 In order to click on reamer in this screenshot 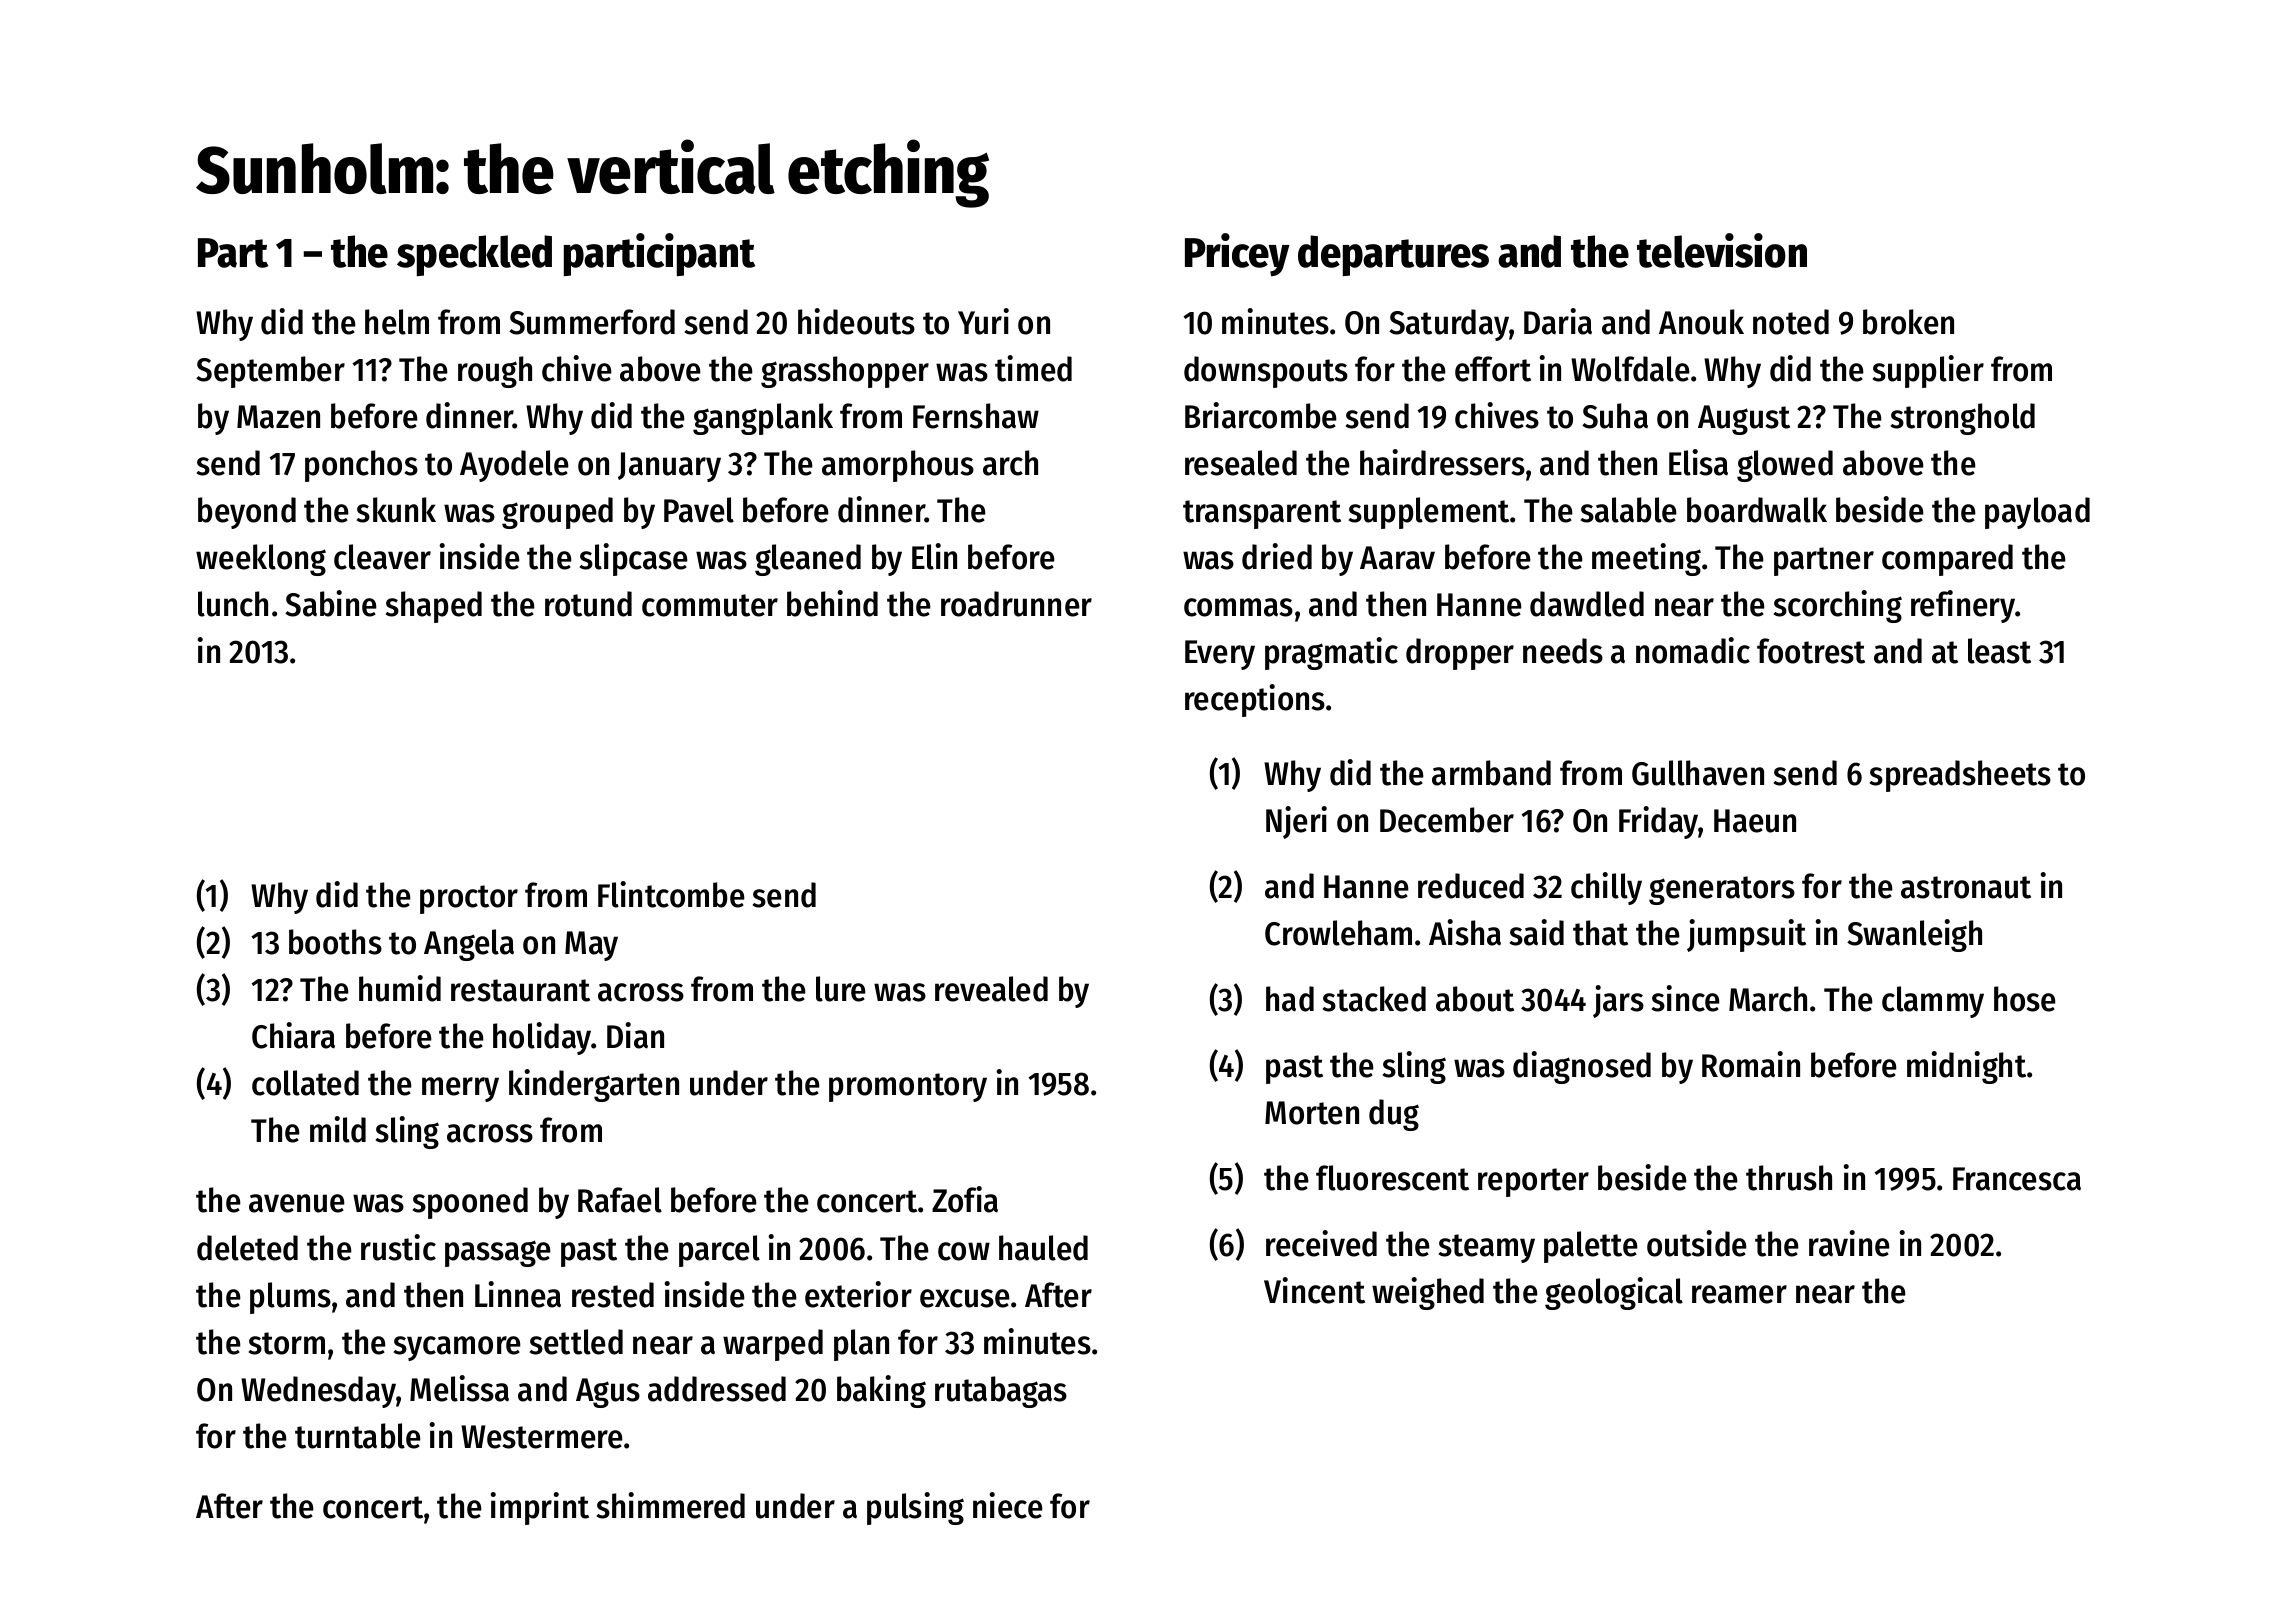, I will do `click(1739, 1294)`.
